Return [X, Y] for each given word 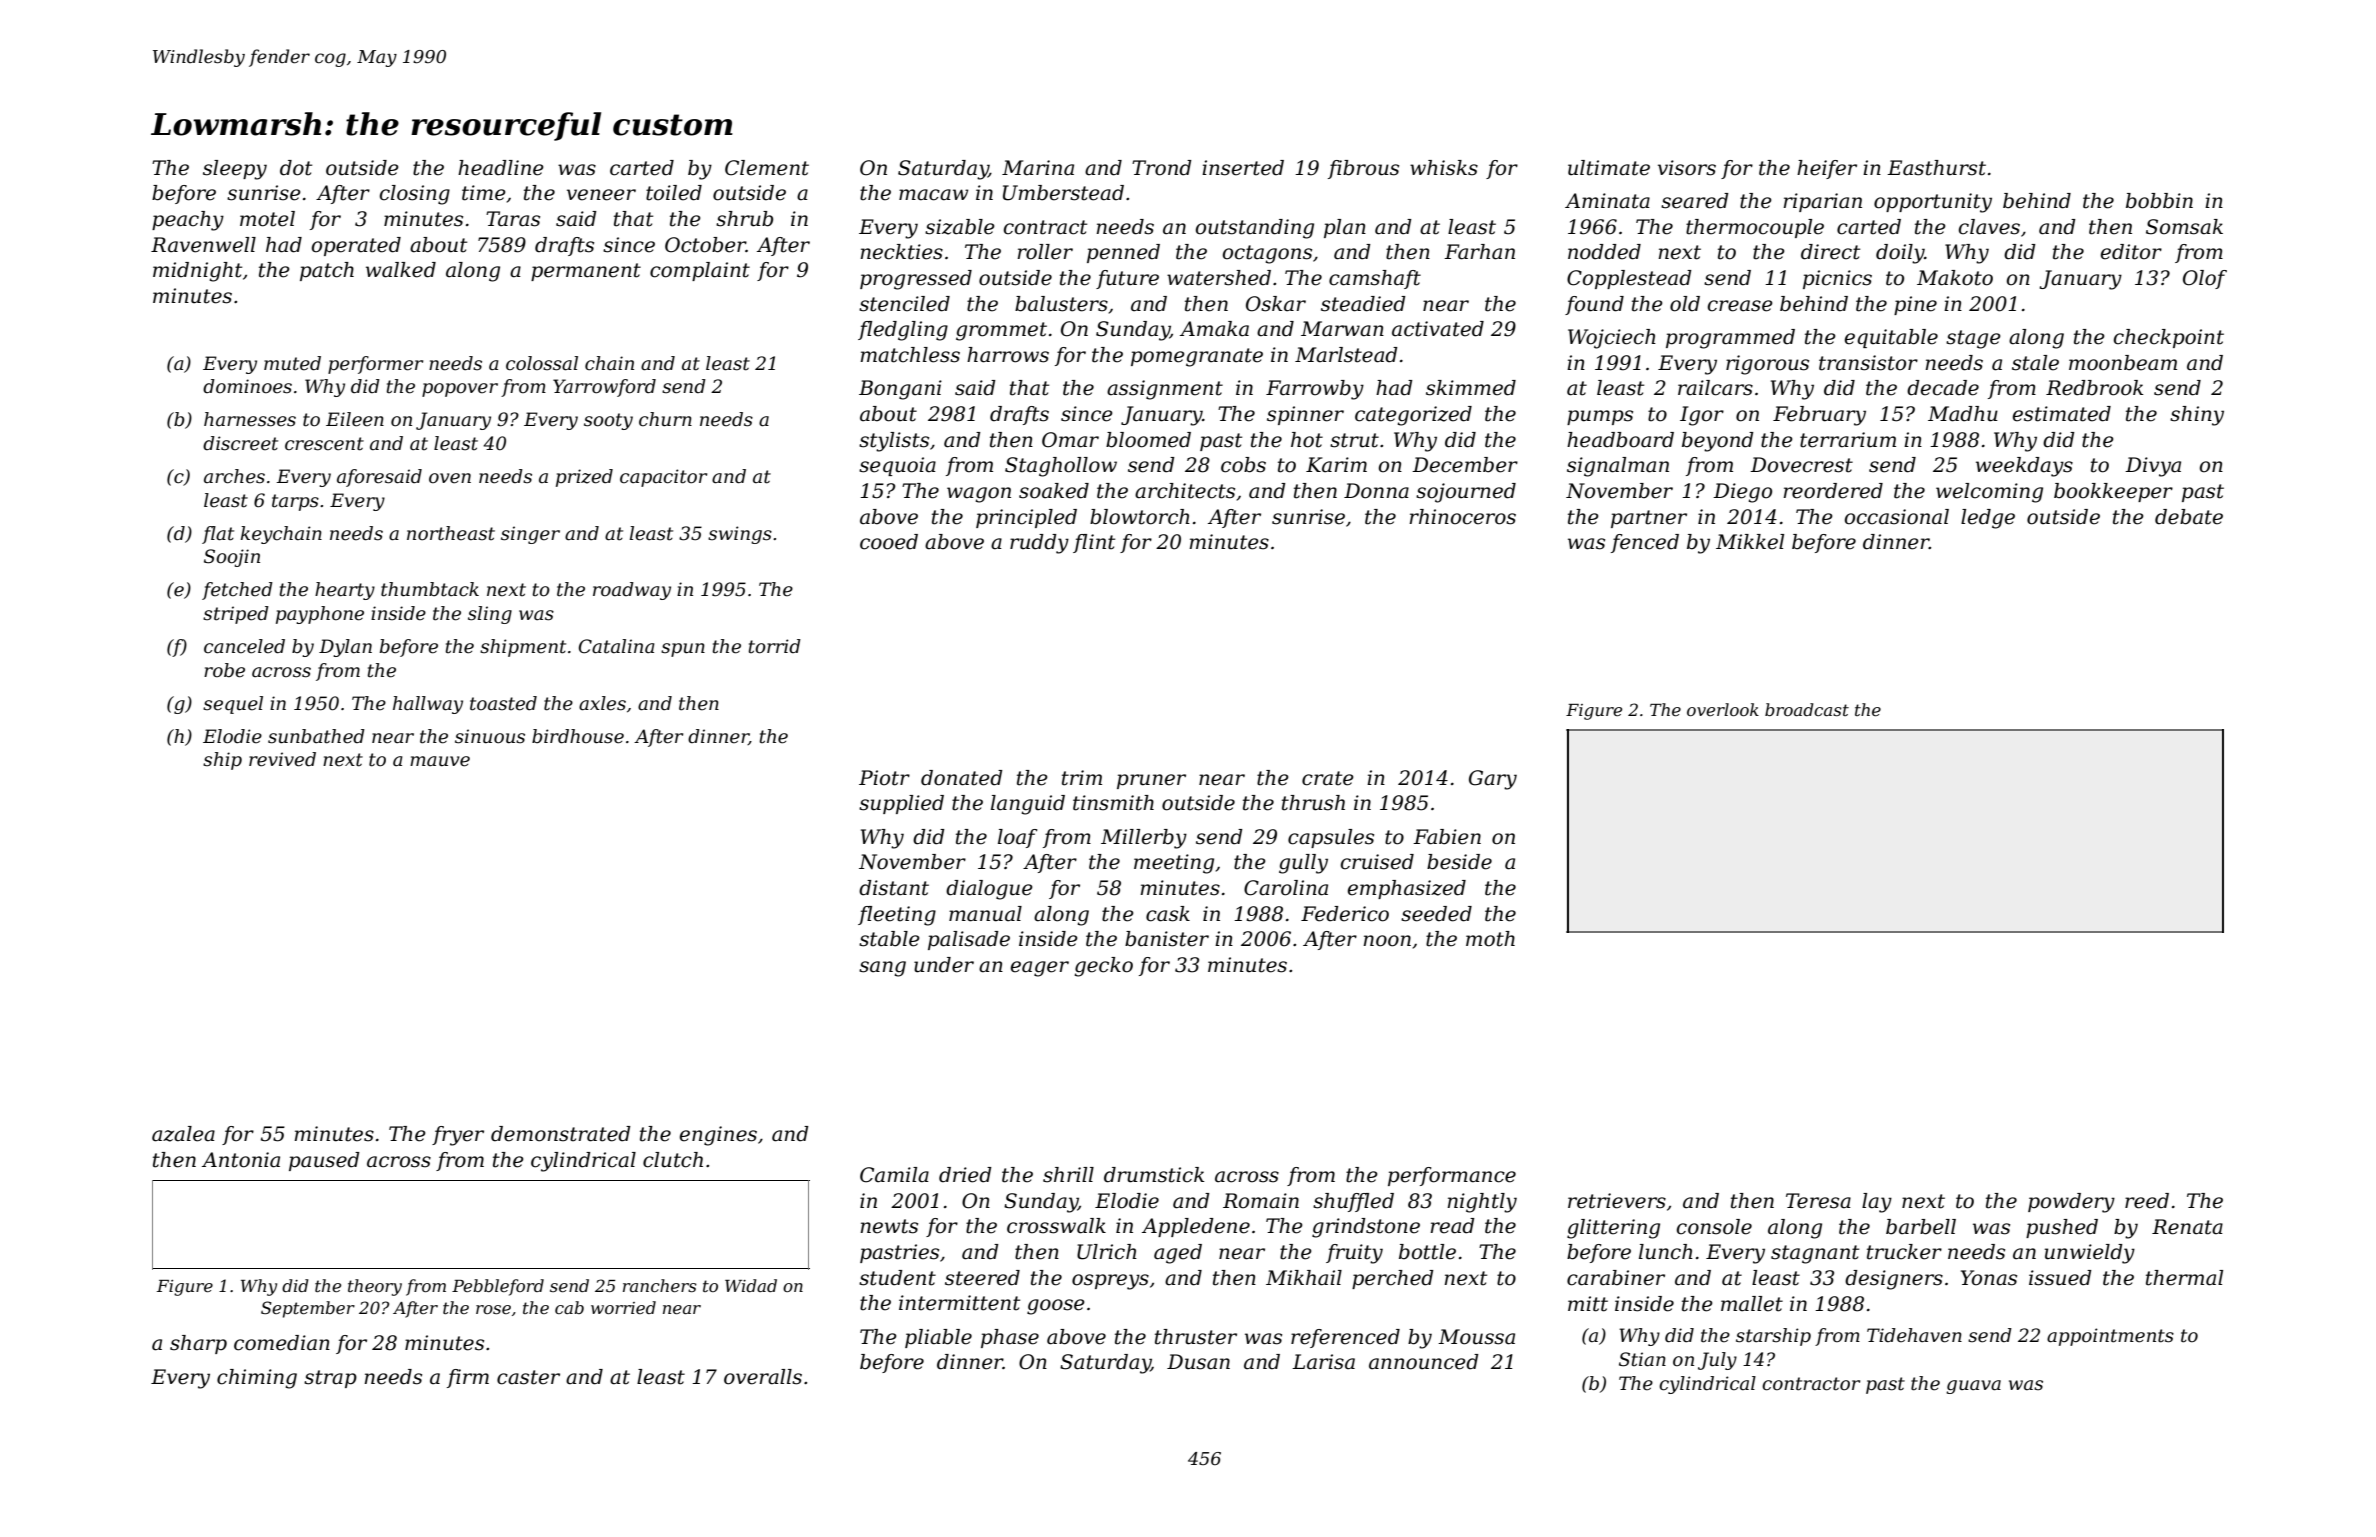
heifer [1827, 169]
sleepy [235, 170]
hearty [345, 591]
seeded [1436, 914]
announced [1424, 1362]
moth [1490, 939]
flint [1094, 543]
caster [528, 1377]
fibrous [1363, 169]
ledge [1988, 519]
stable [889, 939]
